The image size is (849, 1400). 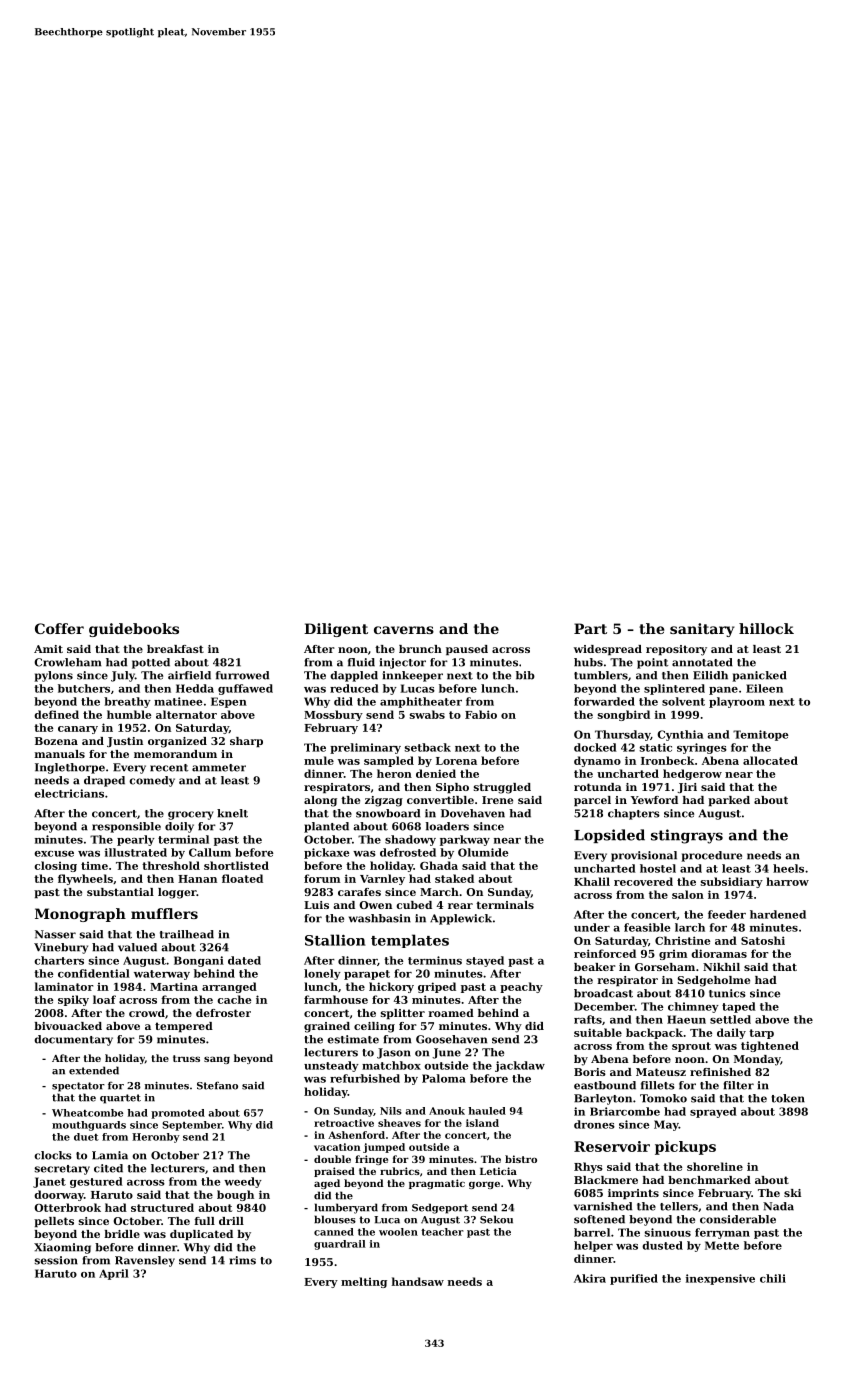 What do you see at coordinates (320, 801) in the screenshot?
I see `along` at bounding box center [320, 801].
